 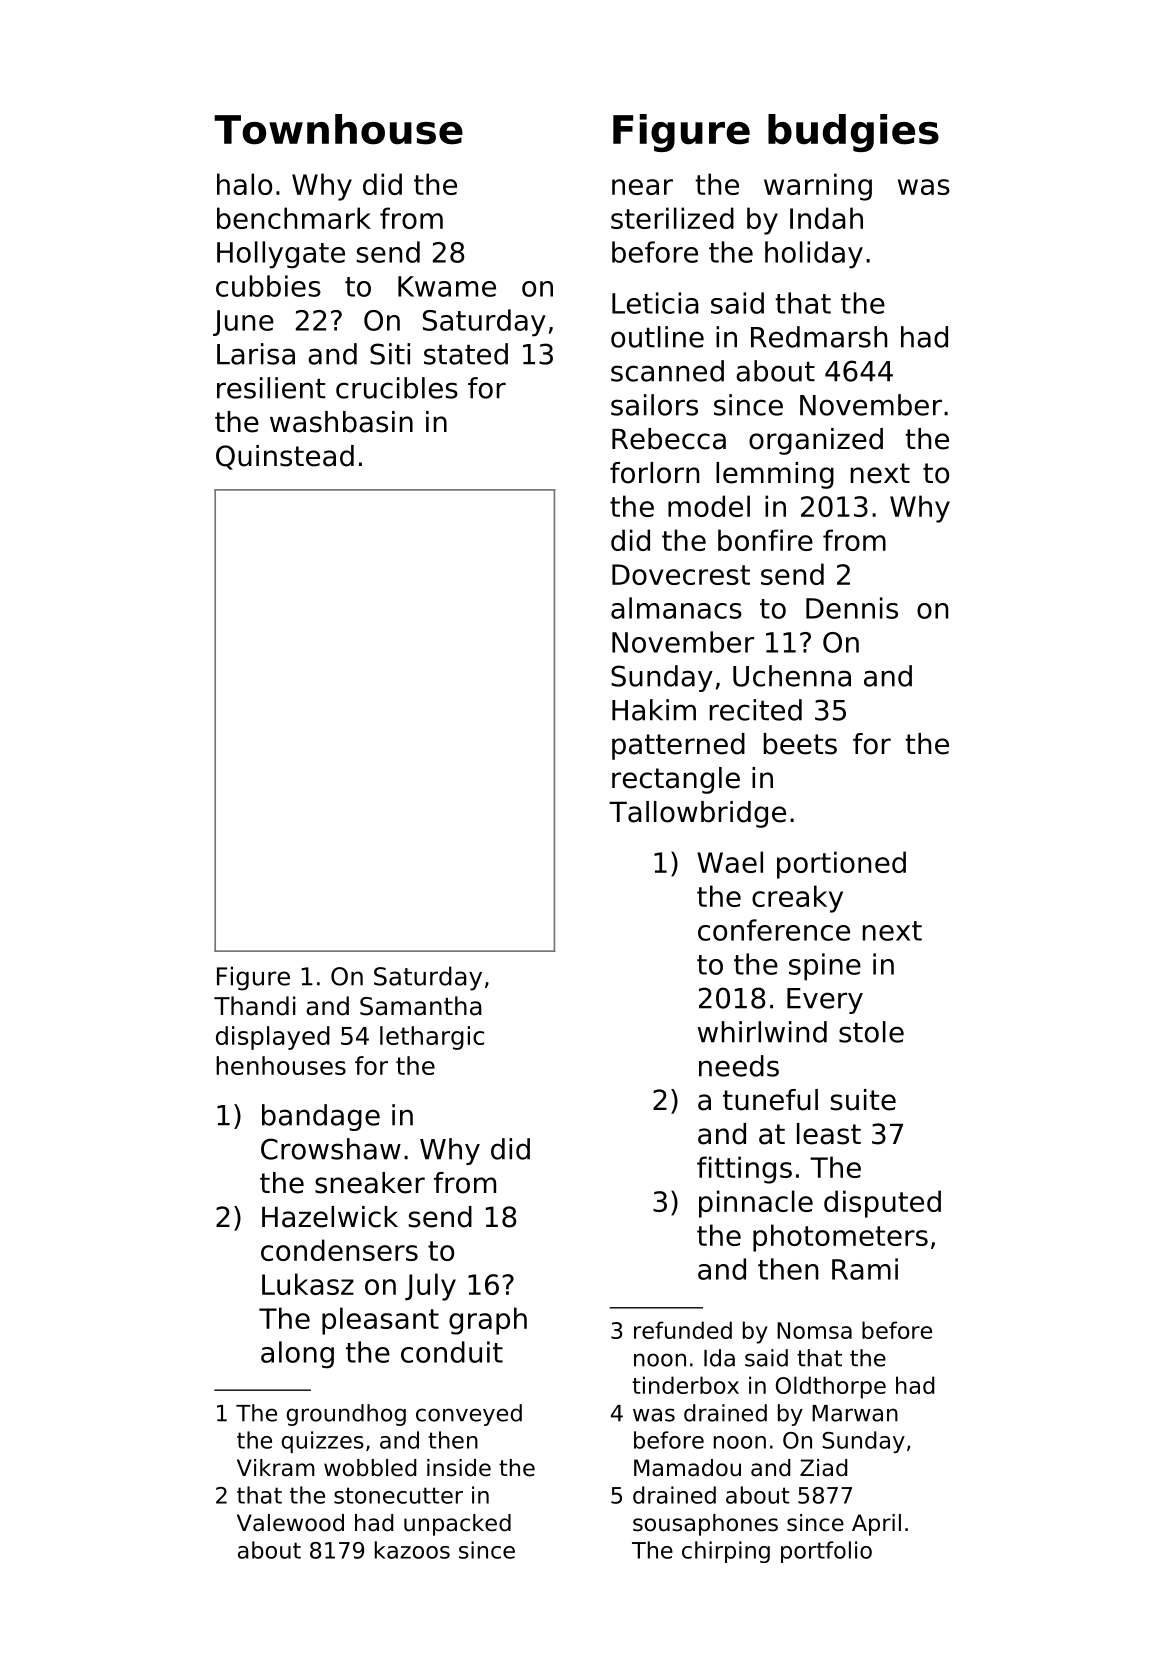 What do you see at coordinates (432, 1038) in the screenshot?
I see `lethargic` at bounding box center [432, 1038].
